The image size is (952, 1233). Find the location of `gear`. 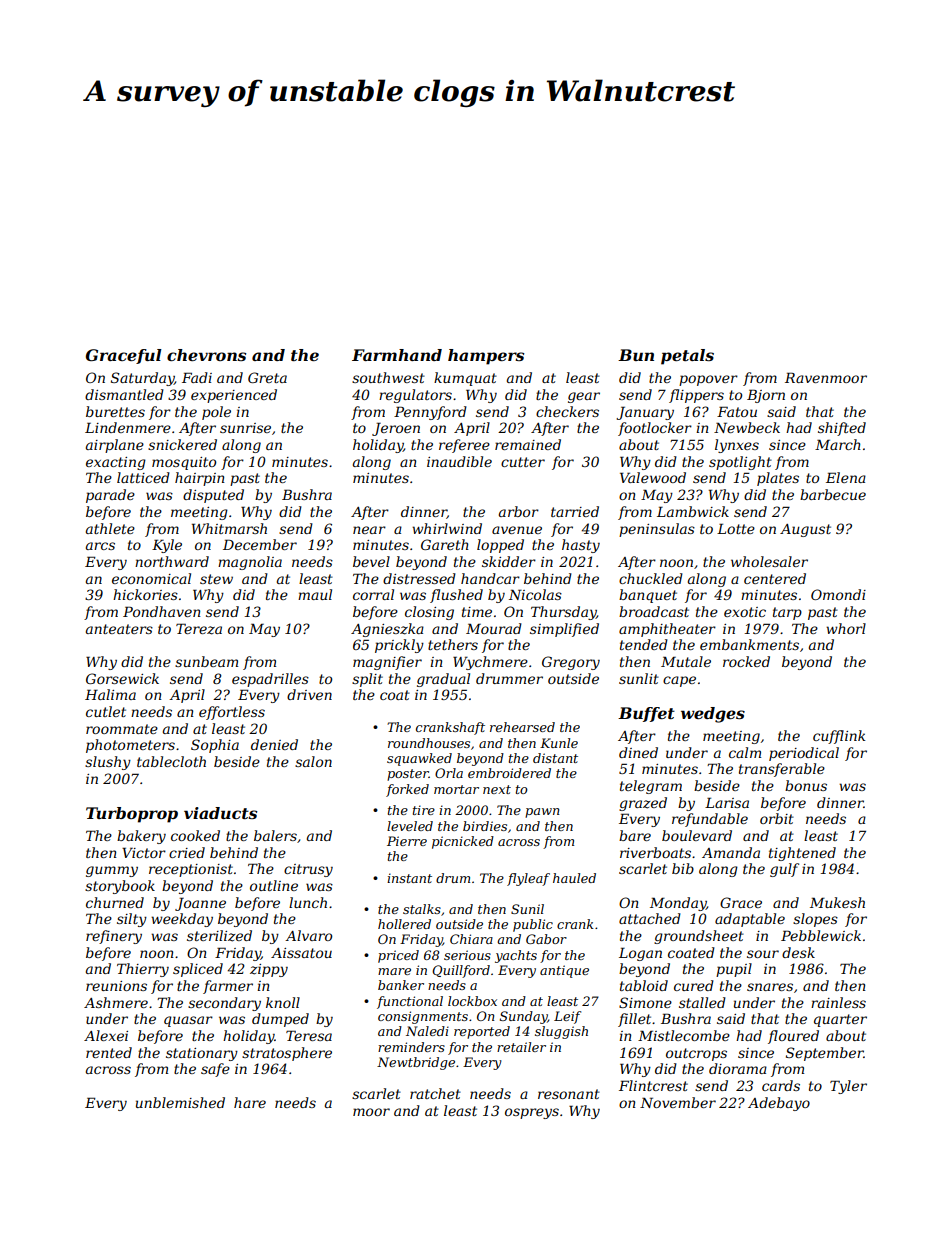

gear is located at coordinates (584, 397).
